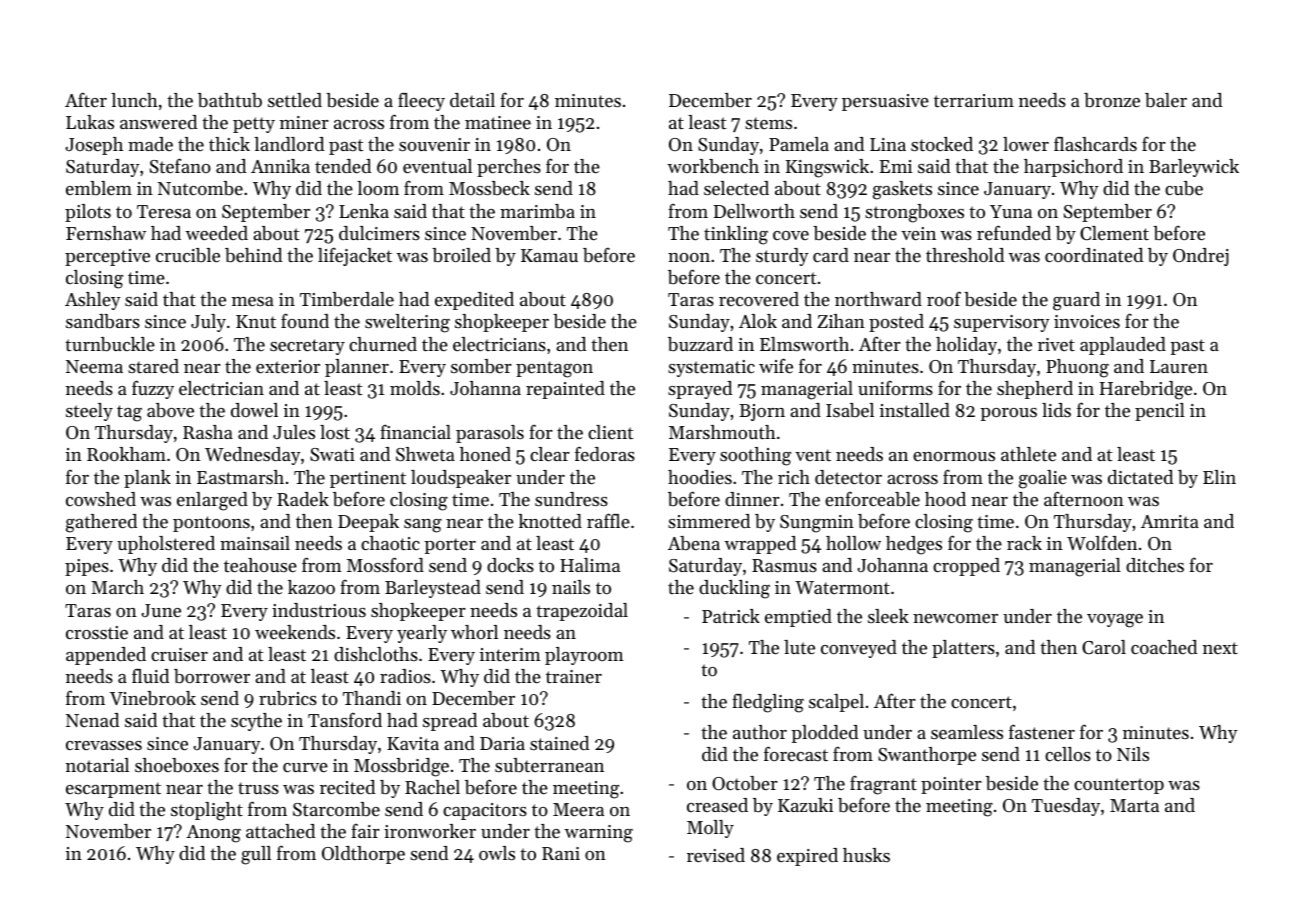 This screenshot has width=1308, height=924. I want to click on expedited, so click(474, 301).
